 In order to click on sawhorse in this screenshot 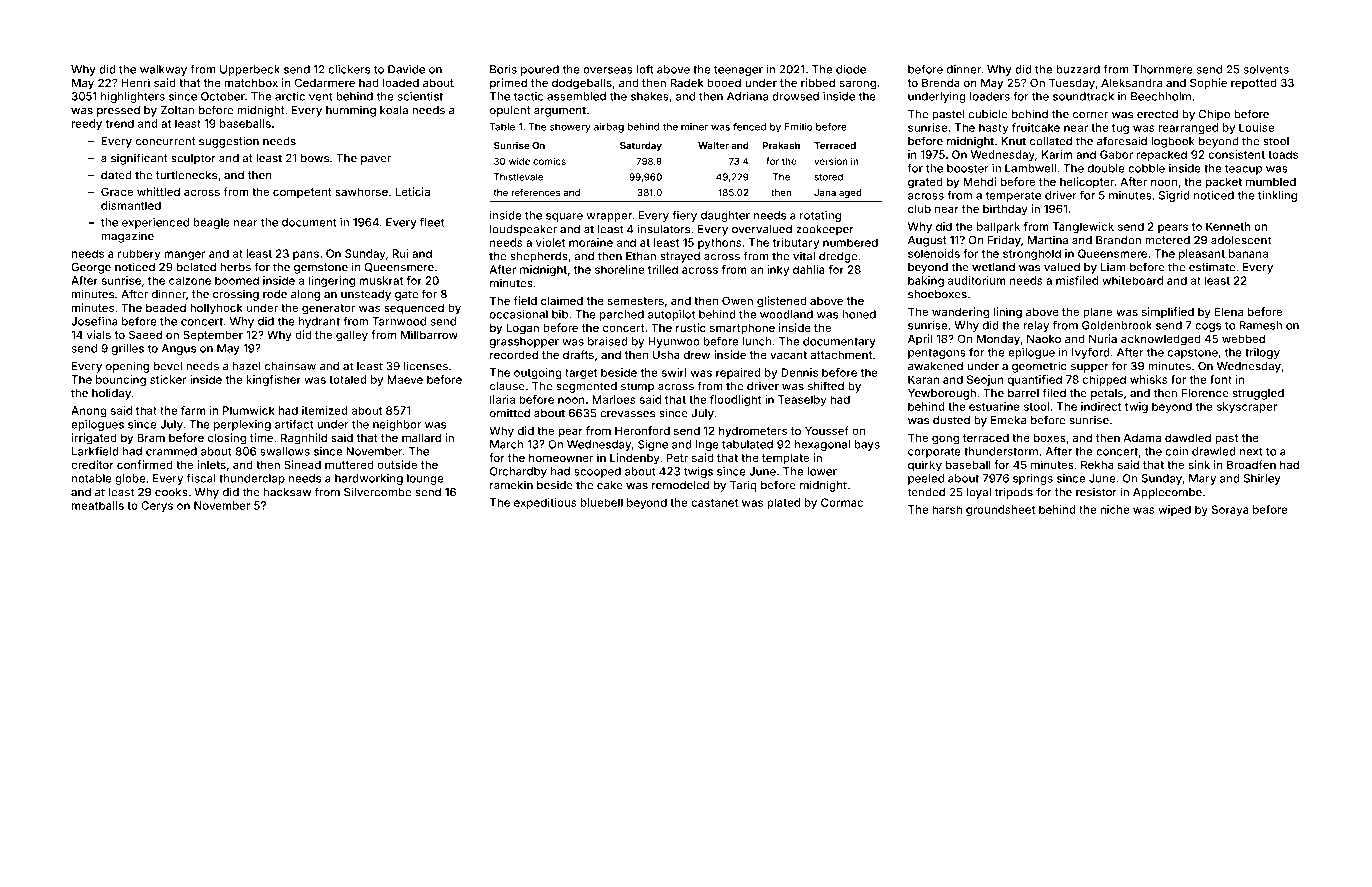, I will do `click(361, 191)`.
